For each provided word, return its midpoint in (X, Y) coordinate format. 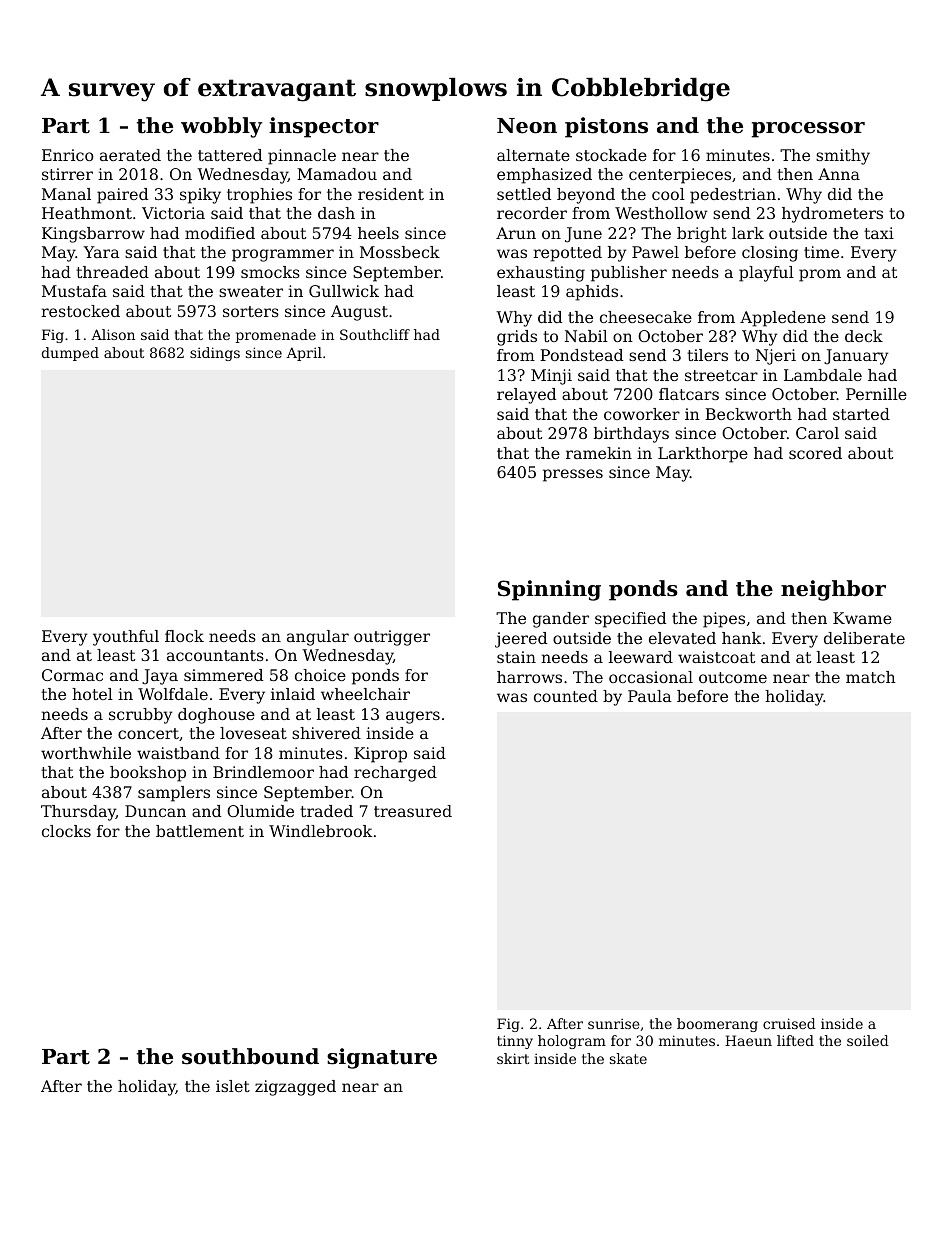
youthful (126, 638)
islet (233, 1086)
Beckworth (748, 414)
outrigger (392, 638)
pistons (606, 127)
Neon (527, 126)
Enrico (68, 155)
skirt (513, 1058)
